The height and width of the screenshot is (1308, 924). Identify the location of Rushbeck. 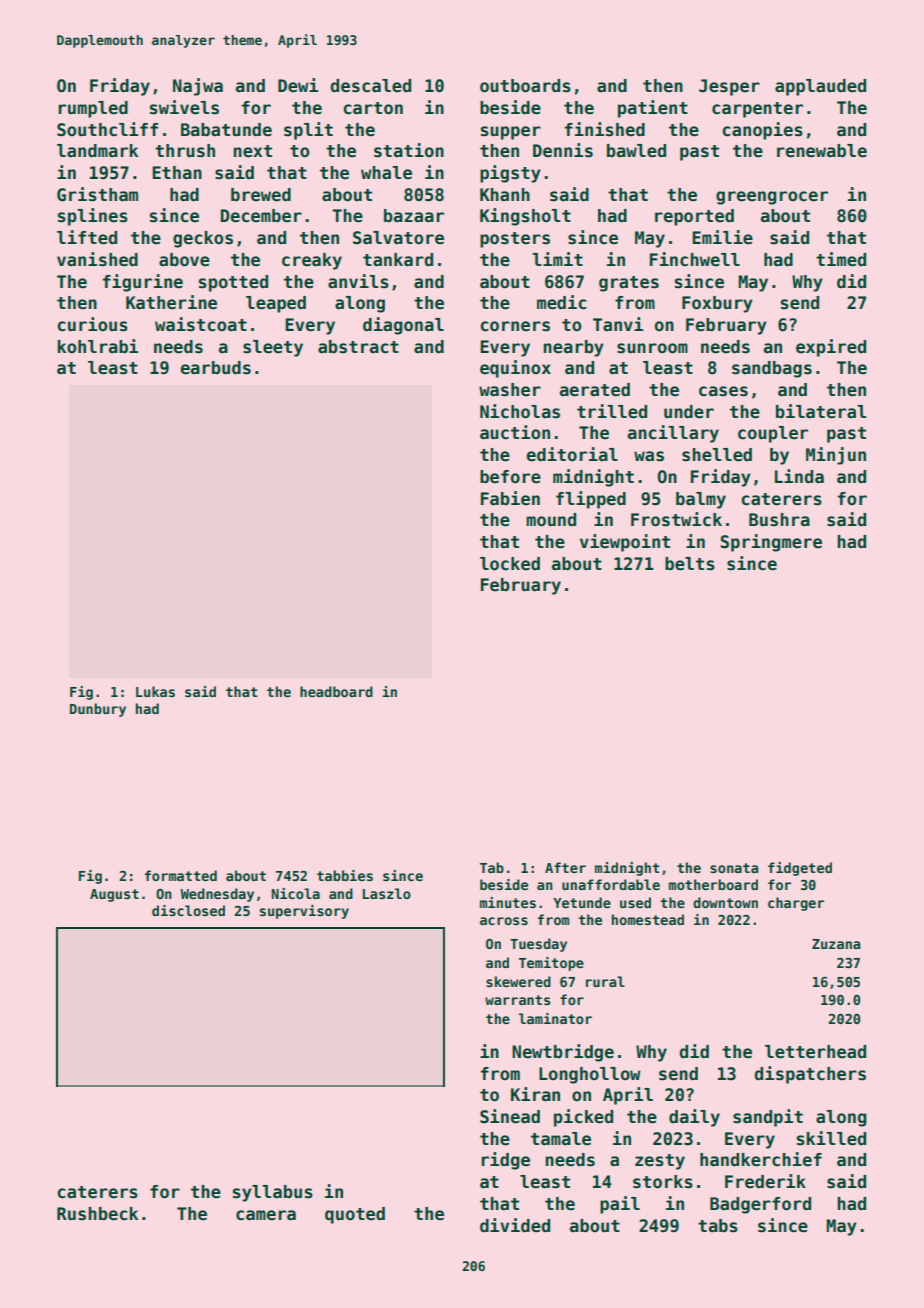
(97, 1214).
